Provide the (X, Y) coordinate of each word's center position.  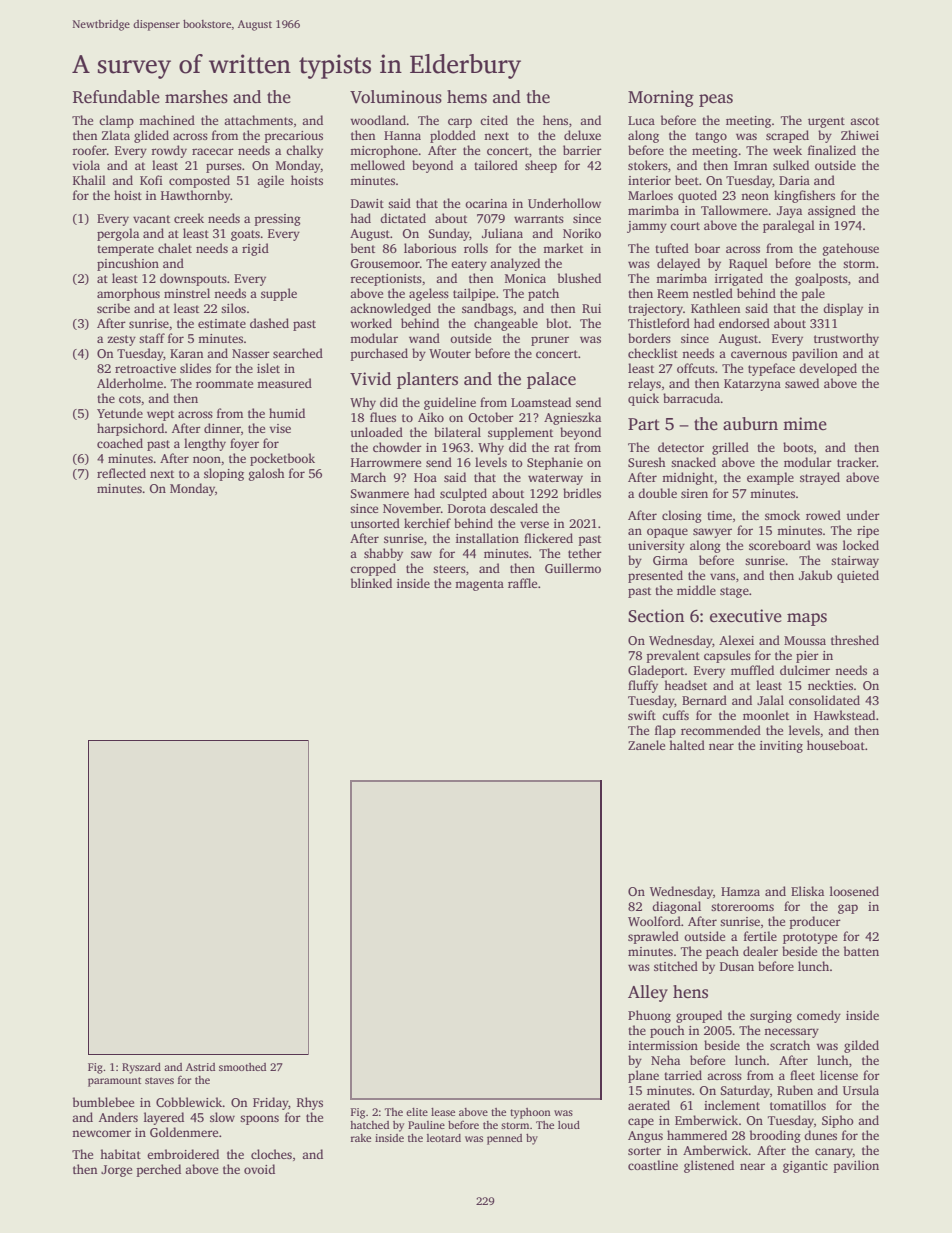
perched (158, 1170)
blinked (371, 583)
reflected (121, 473)
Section (656, 616)
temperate (125, 250)
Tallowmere (734, 210)
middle (696, 590)
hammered (697, 1135)
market (563, 248)
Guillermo (573, 568)
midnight (688, 478)
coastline (653, 1165)
